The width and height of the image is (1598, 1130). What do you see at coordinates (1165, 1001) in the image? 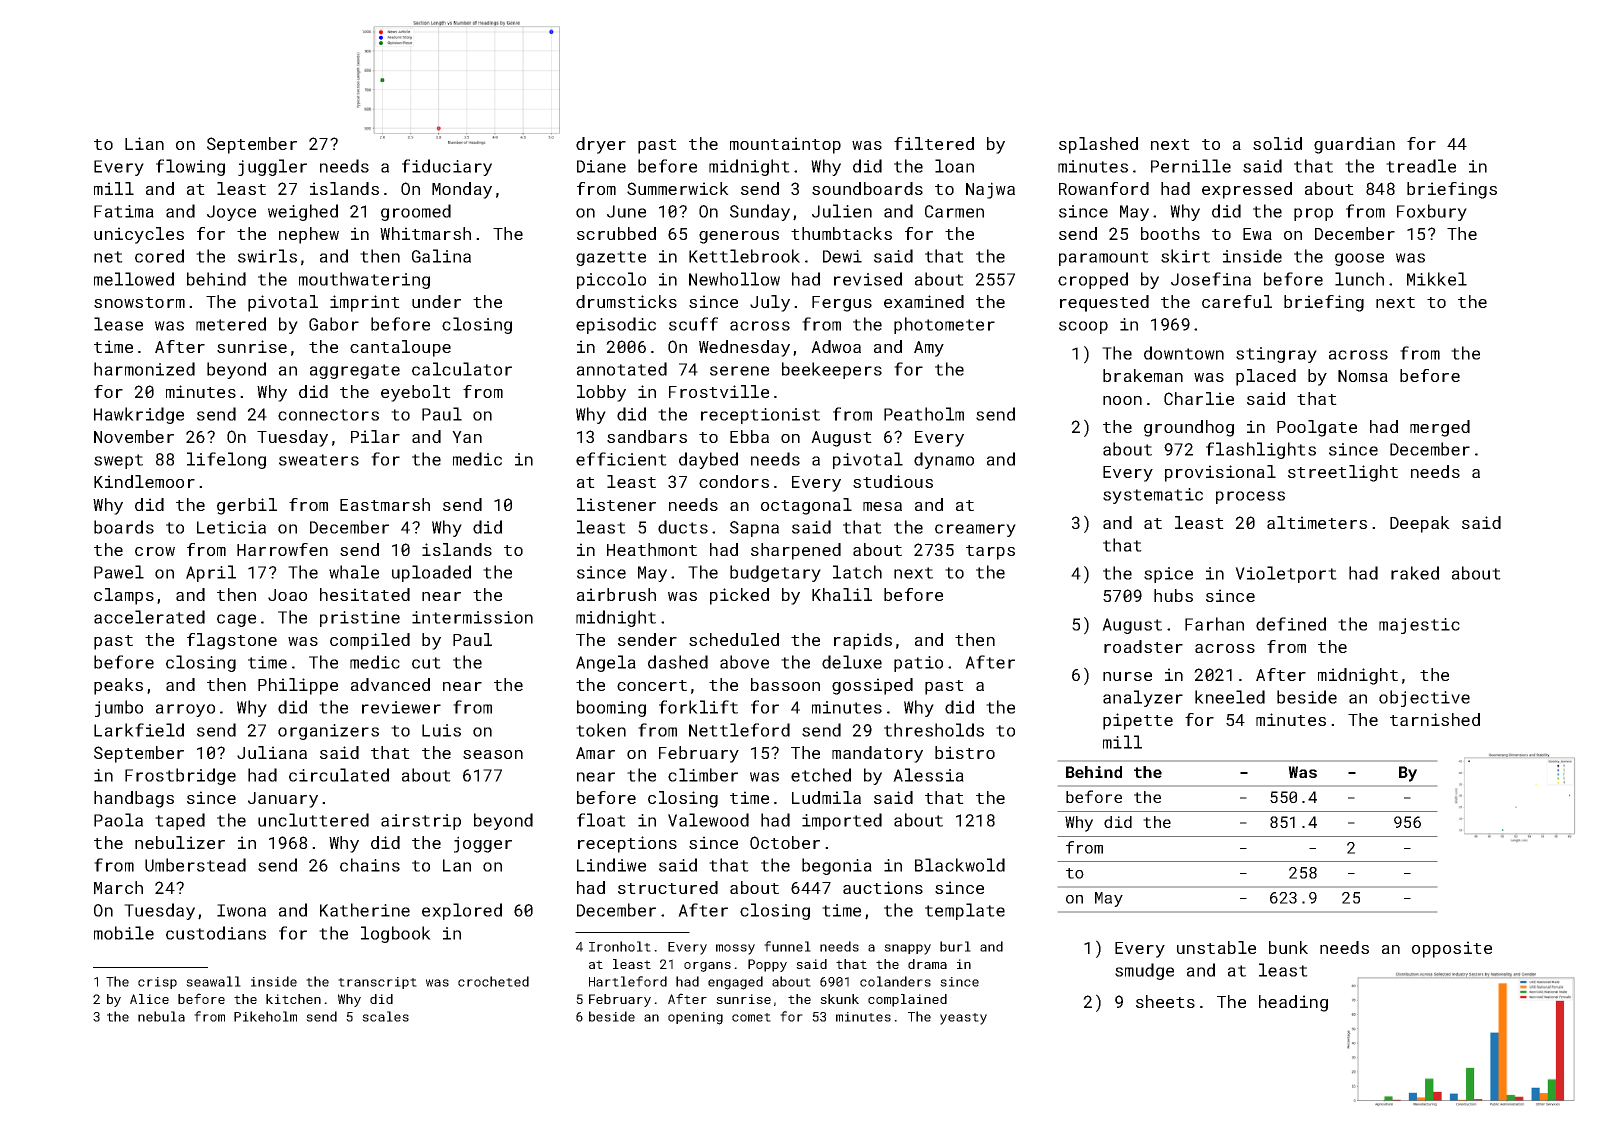
I see `sheets` at bounding box center [1165, 1001].
